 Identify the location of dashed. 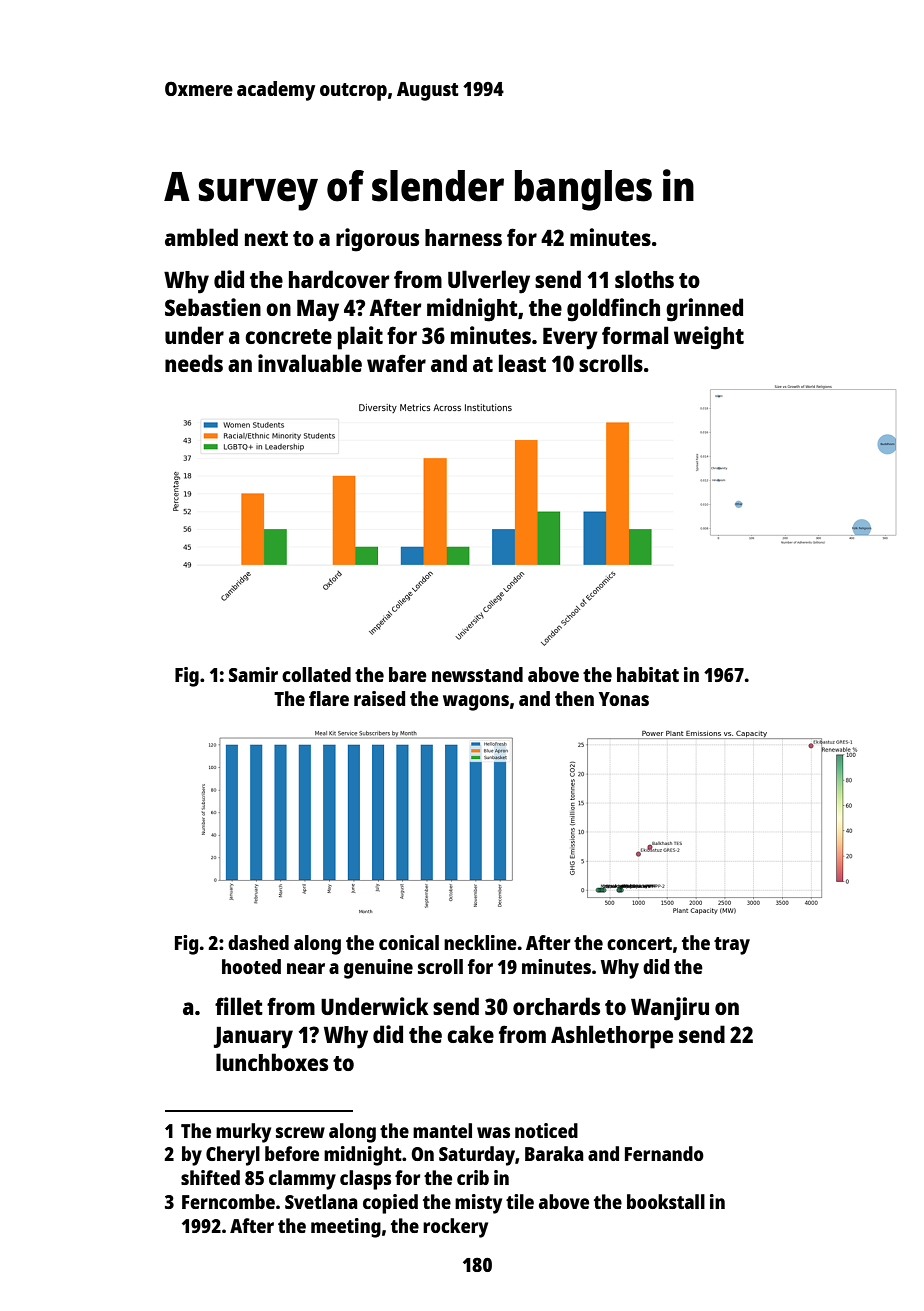
(258, 942).
